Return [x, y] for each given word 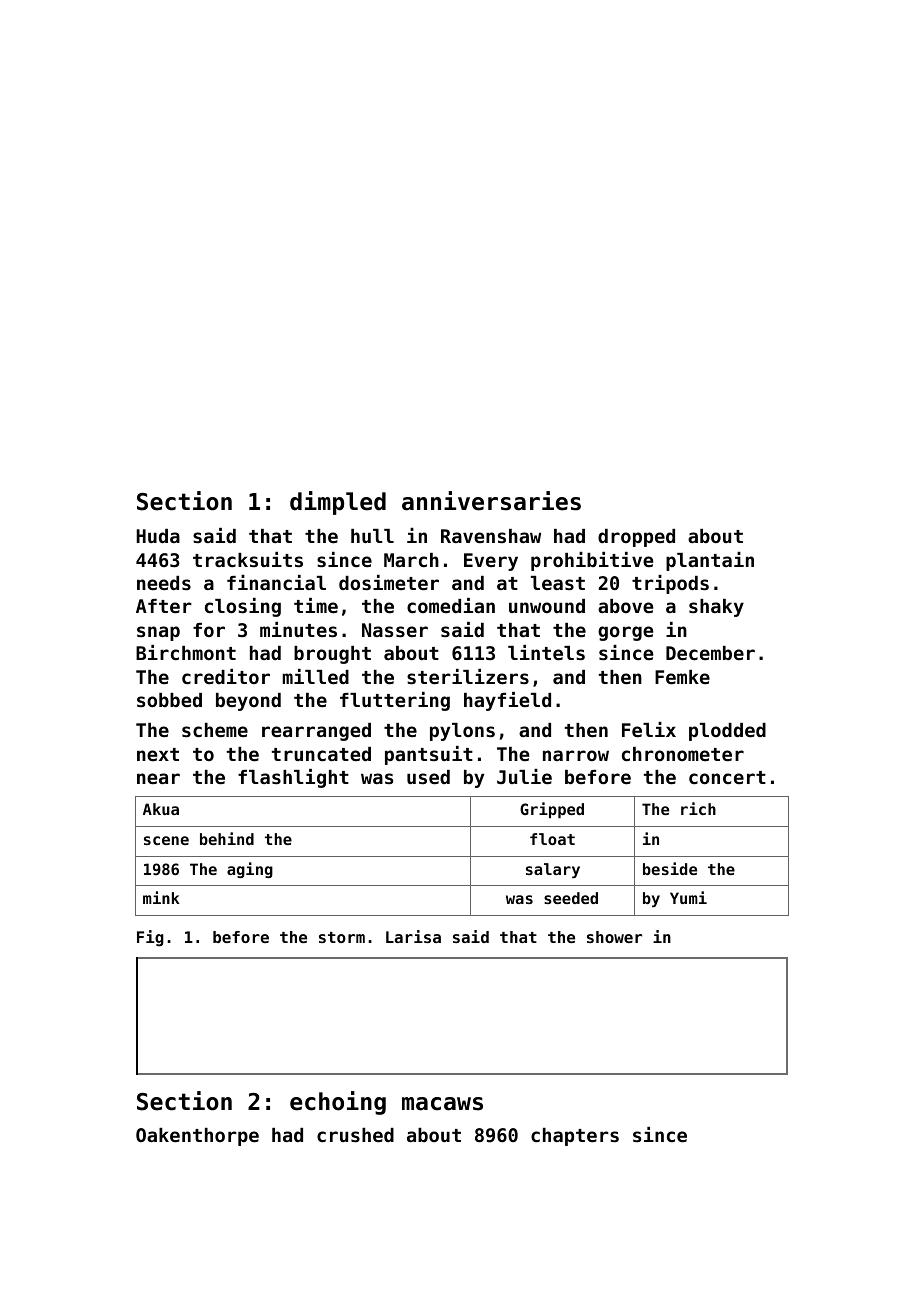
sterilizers [468, 677]
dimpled [338, 503]
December [710, 653]
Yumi [688, 897]
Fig [150, 938]
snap [158, 633]
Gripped [552, 810]
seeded [571, 898]
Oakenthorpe [197, 1137]
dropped [636, 538]
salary [553, 870]
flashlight [293, 778]
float [552, 839]
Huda [158, 536]
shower [614, 937]
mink [161, 897]
